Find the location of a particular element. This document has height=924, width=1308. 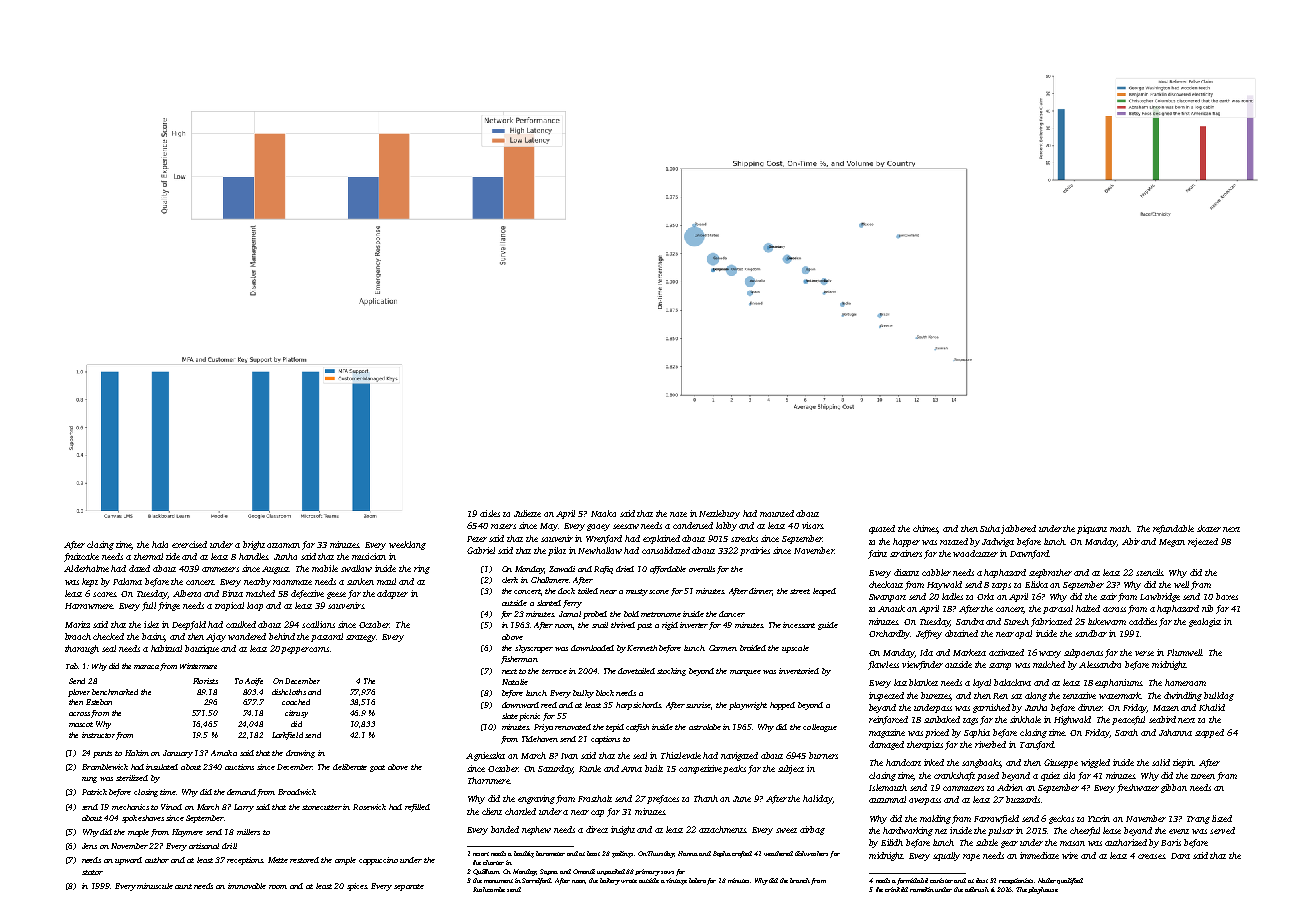

cobbler is located at coordinates (936, 572).
